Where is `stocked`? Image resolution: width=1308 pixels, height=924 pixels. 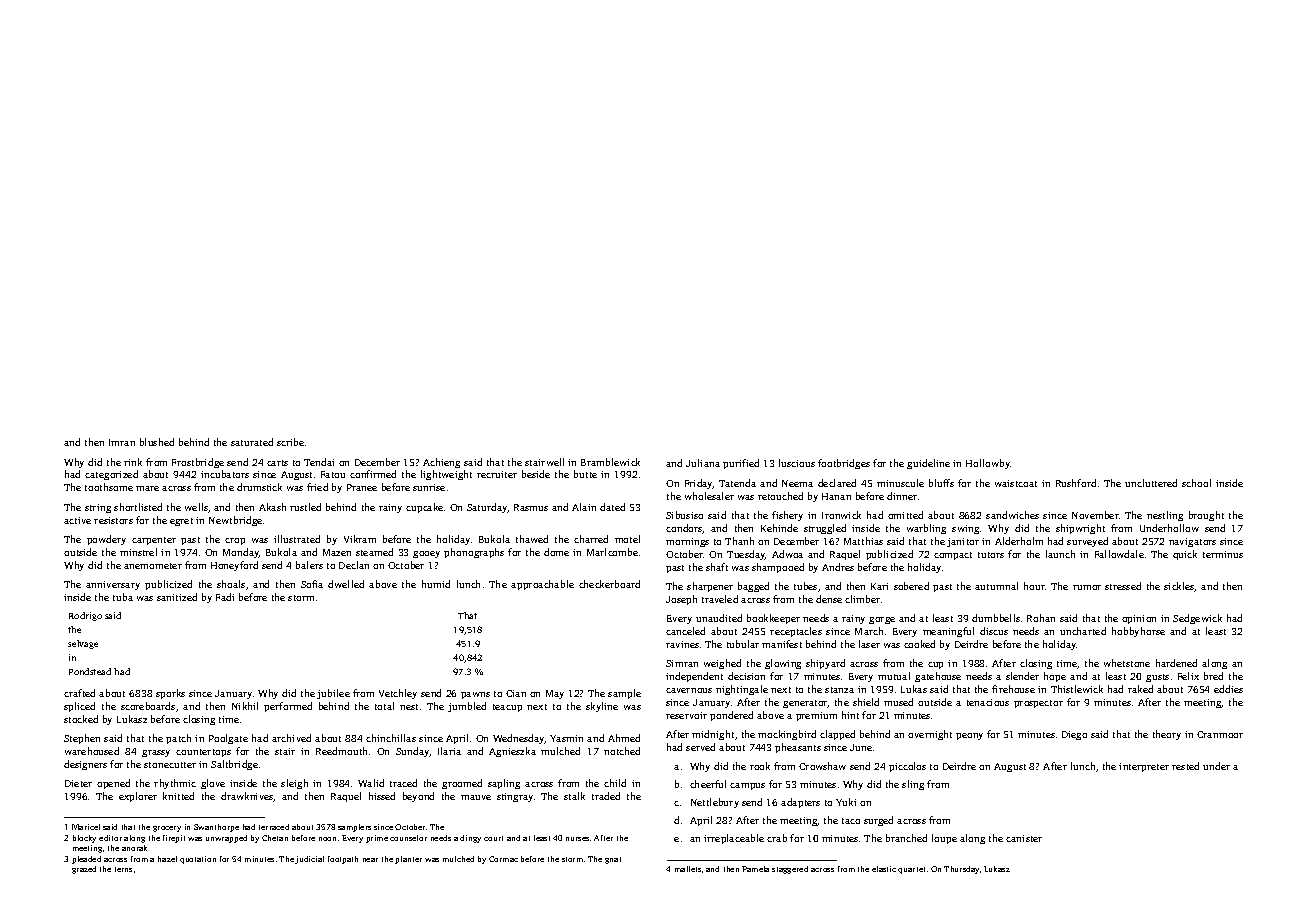 stocked is located at coordinates (81, 719).
